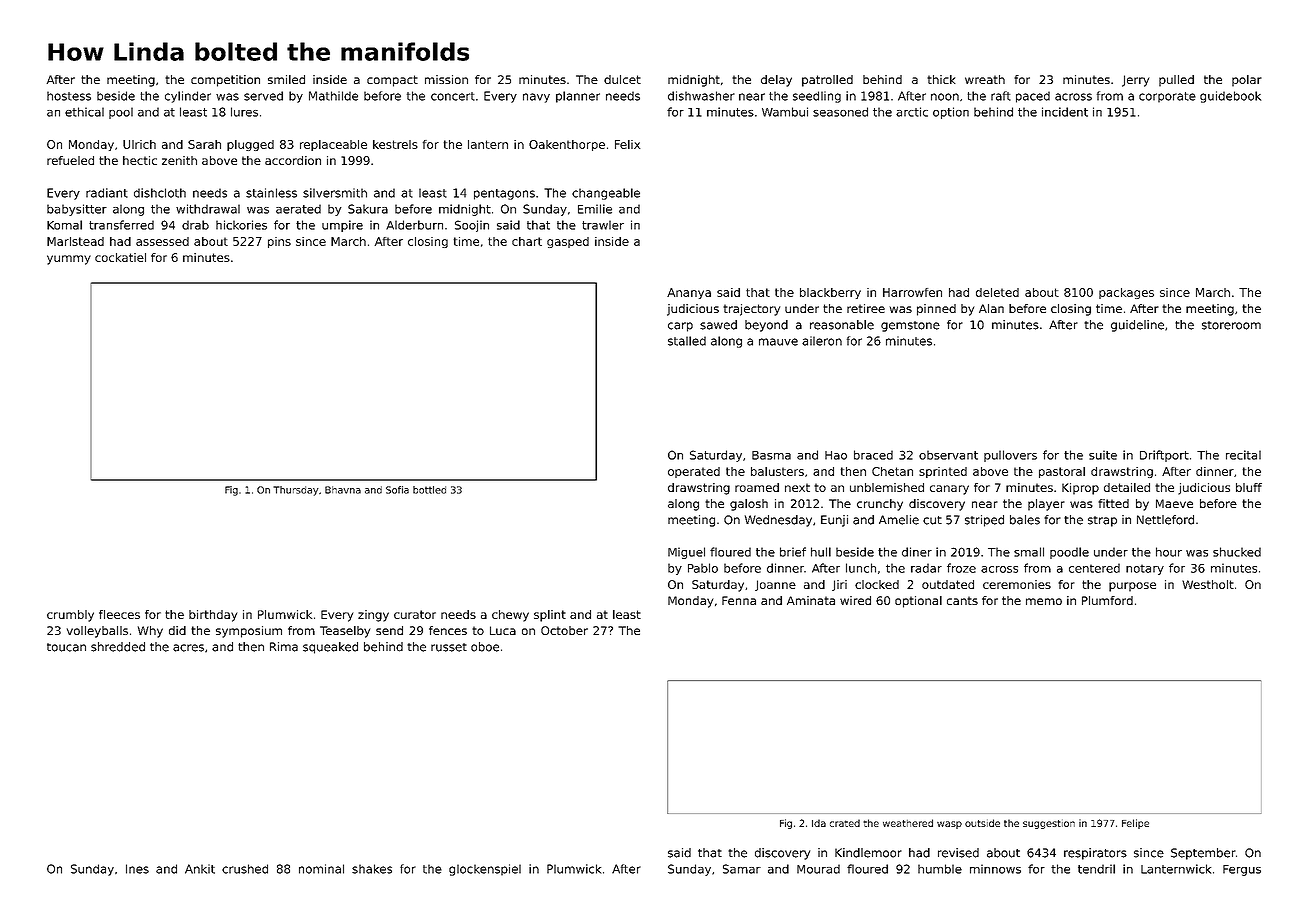 This screenshot has height=924, width=1308. Describe the element at coordinates (948, 584) in the screenshot. I see `outdated` at that location.
